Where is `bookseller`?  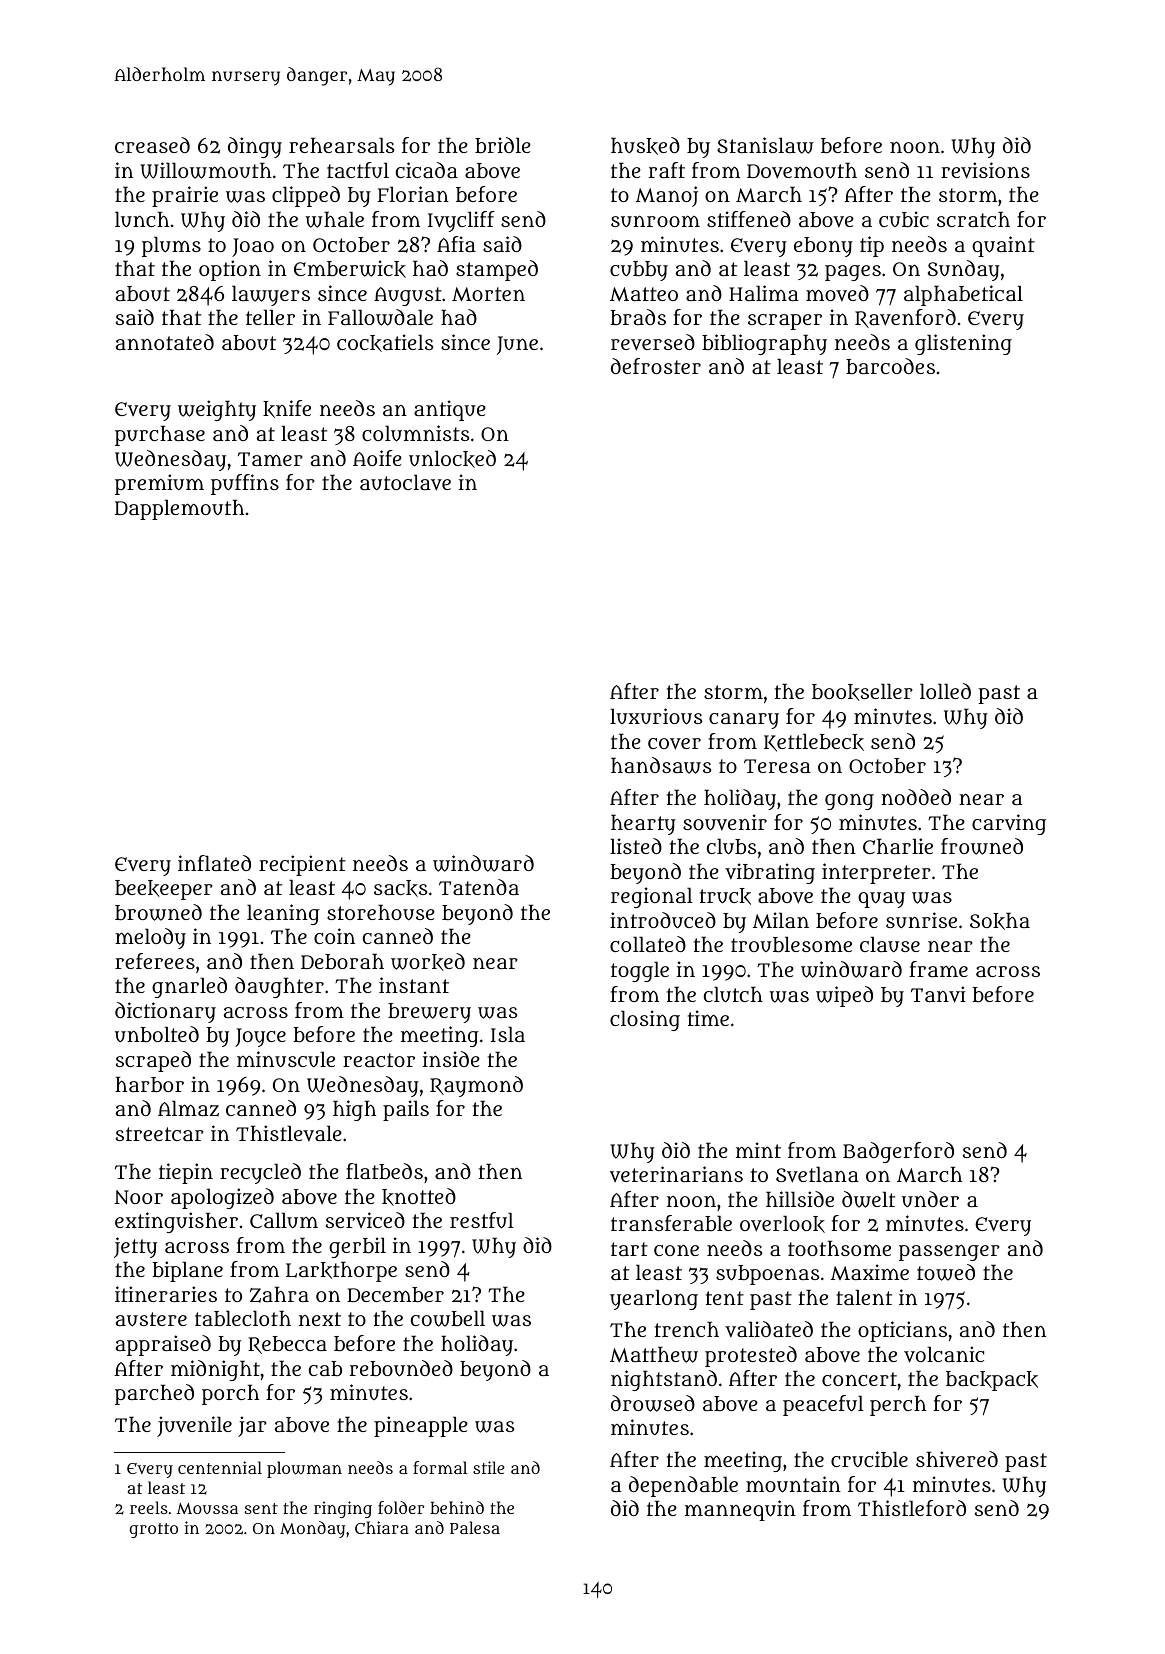
bookseller is located at coordinates (862, 692).
